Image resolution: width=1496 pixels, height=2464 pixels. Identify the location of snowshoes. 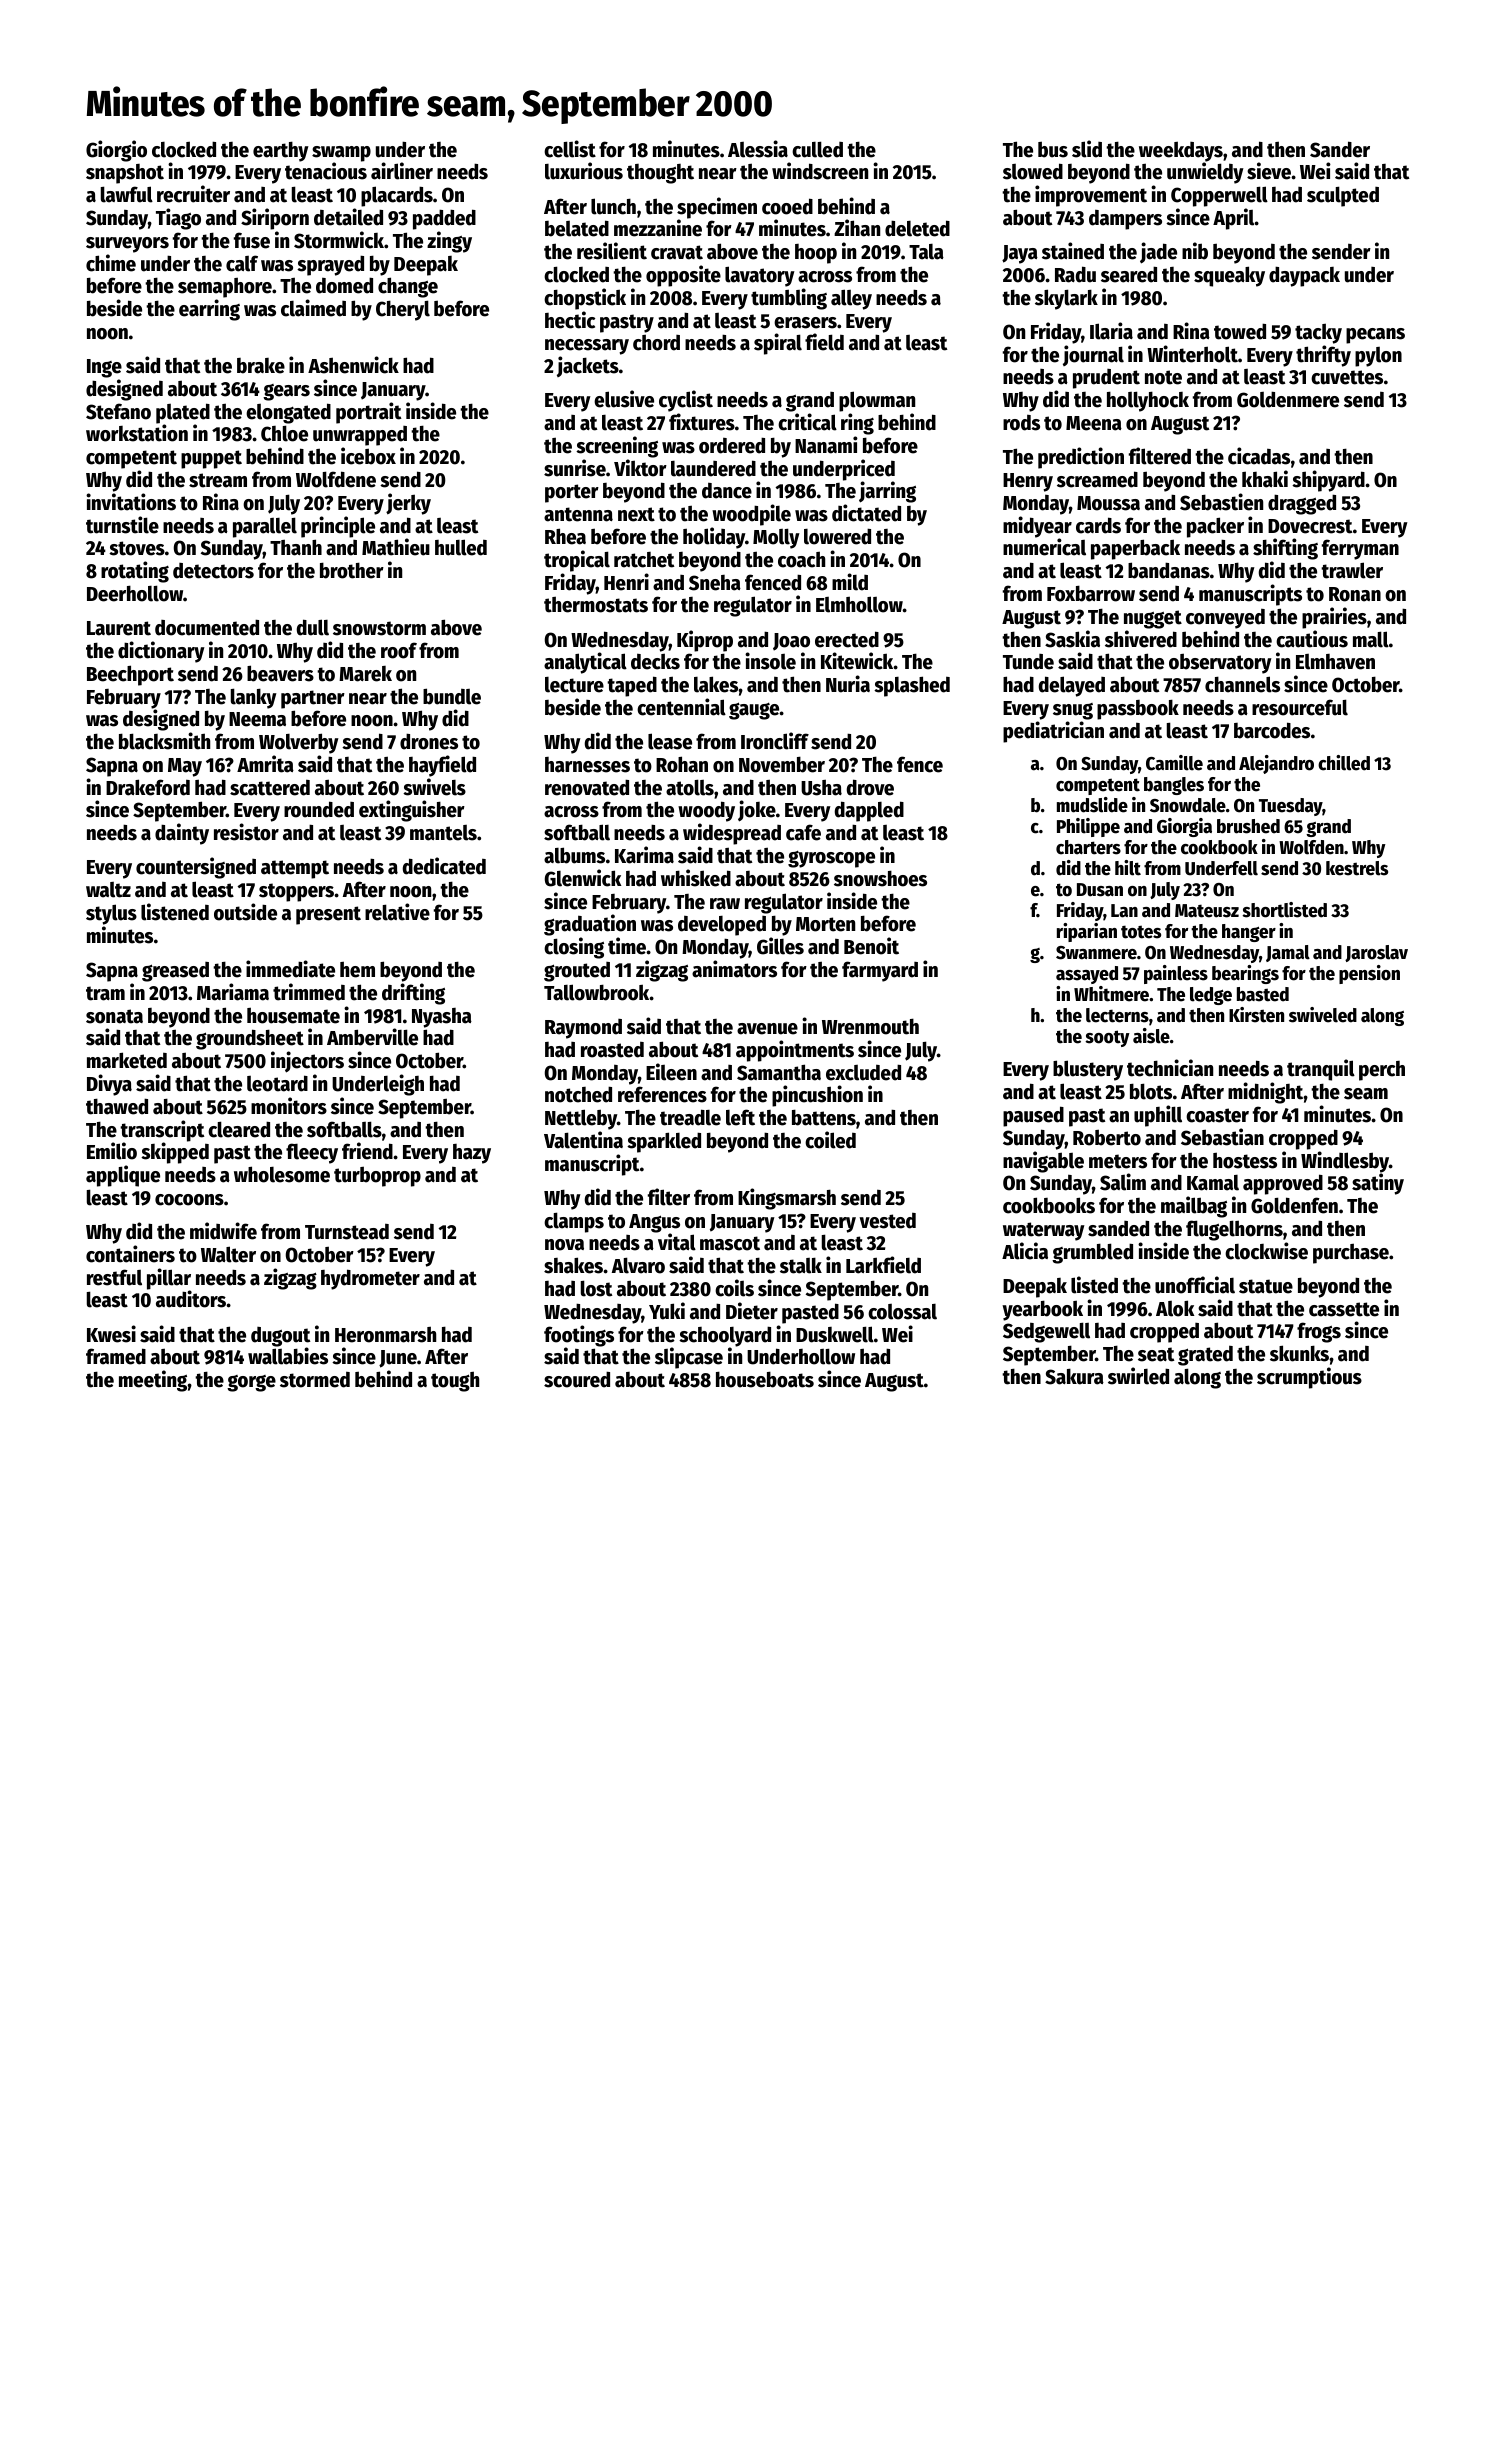
(880, 878).
